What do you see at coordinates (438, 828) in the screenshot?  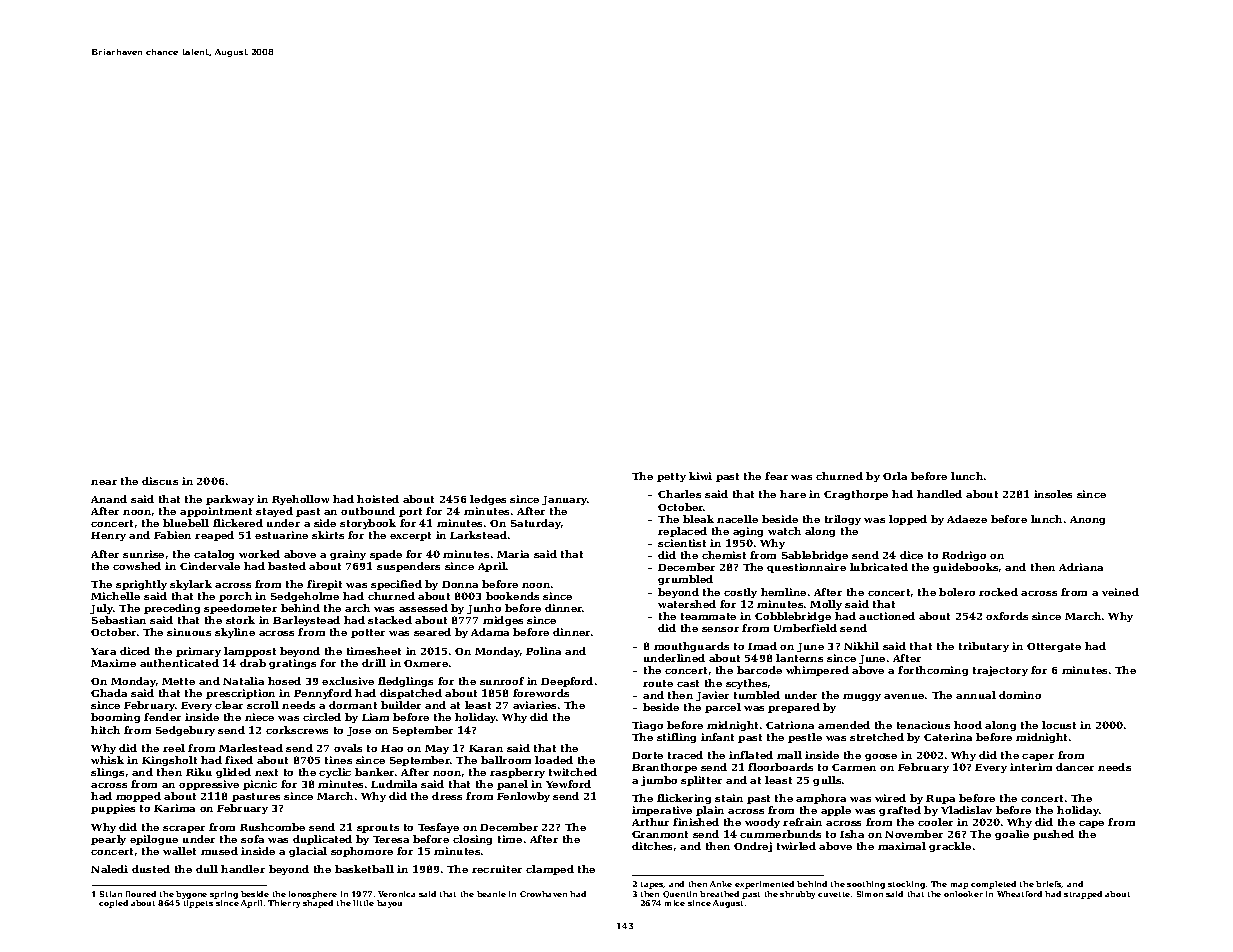 I see `Tesfaye` at bounding box center [438, 828].
